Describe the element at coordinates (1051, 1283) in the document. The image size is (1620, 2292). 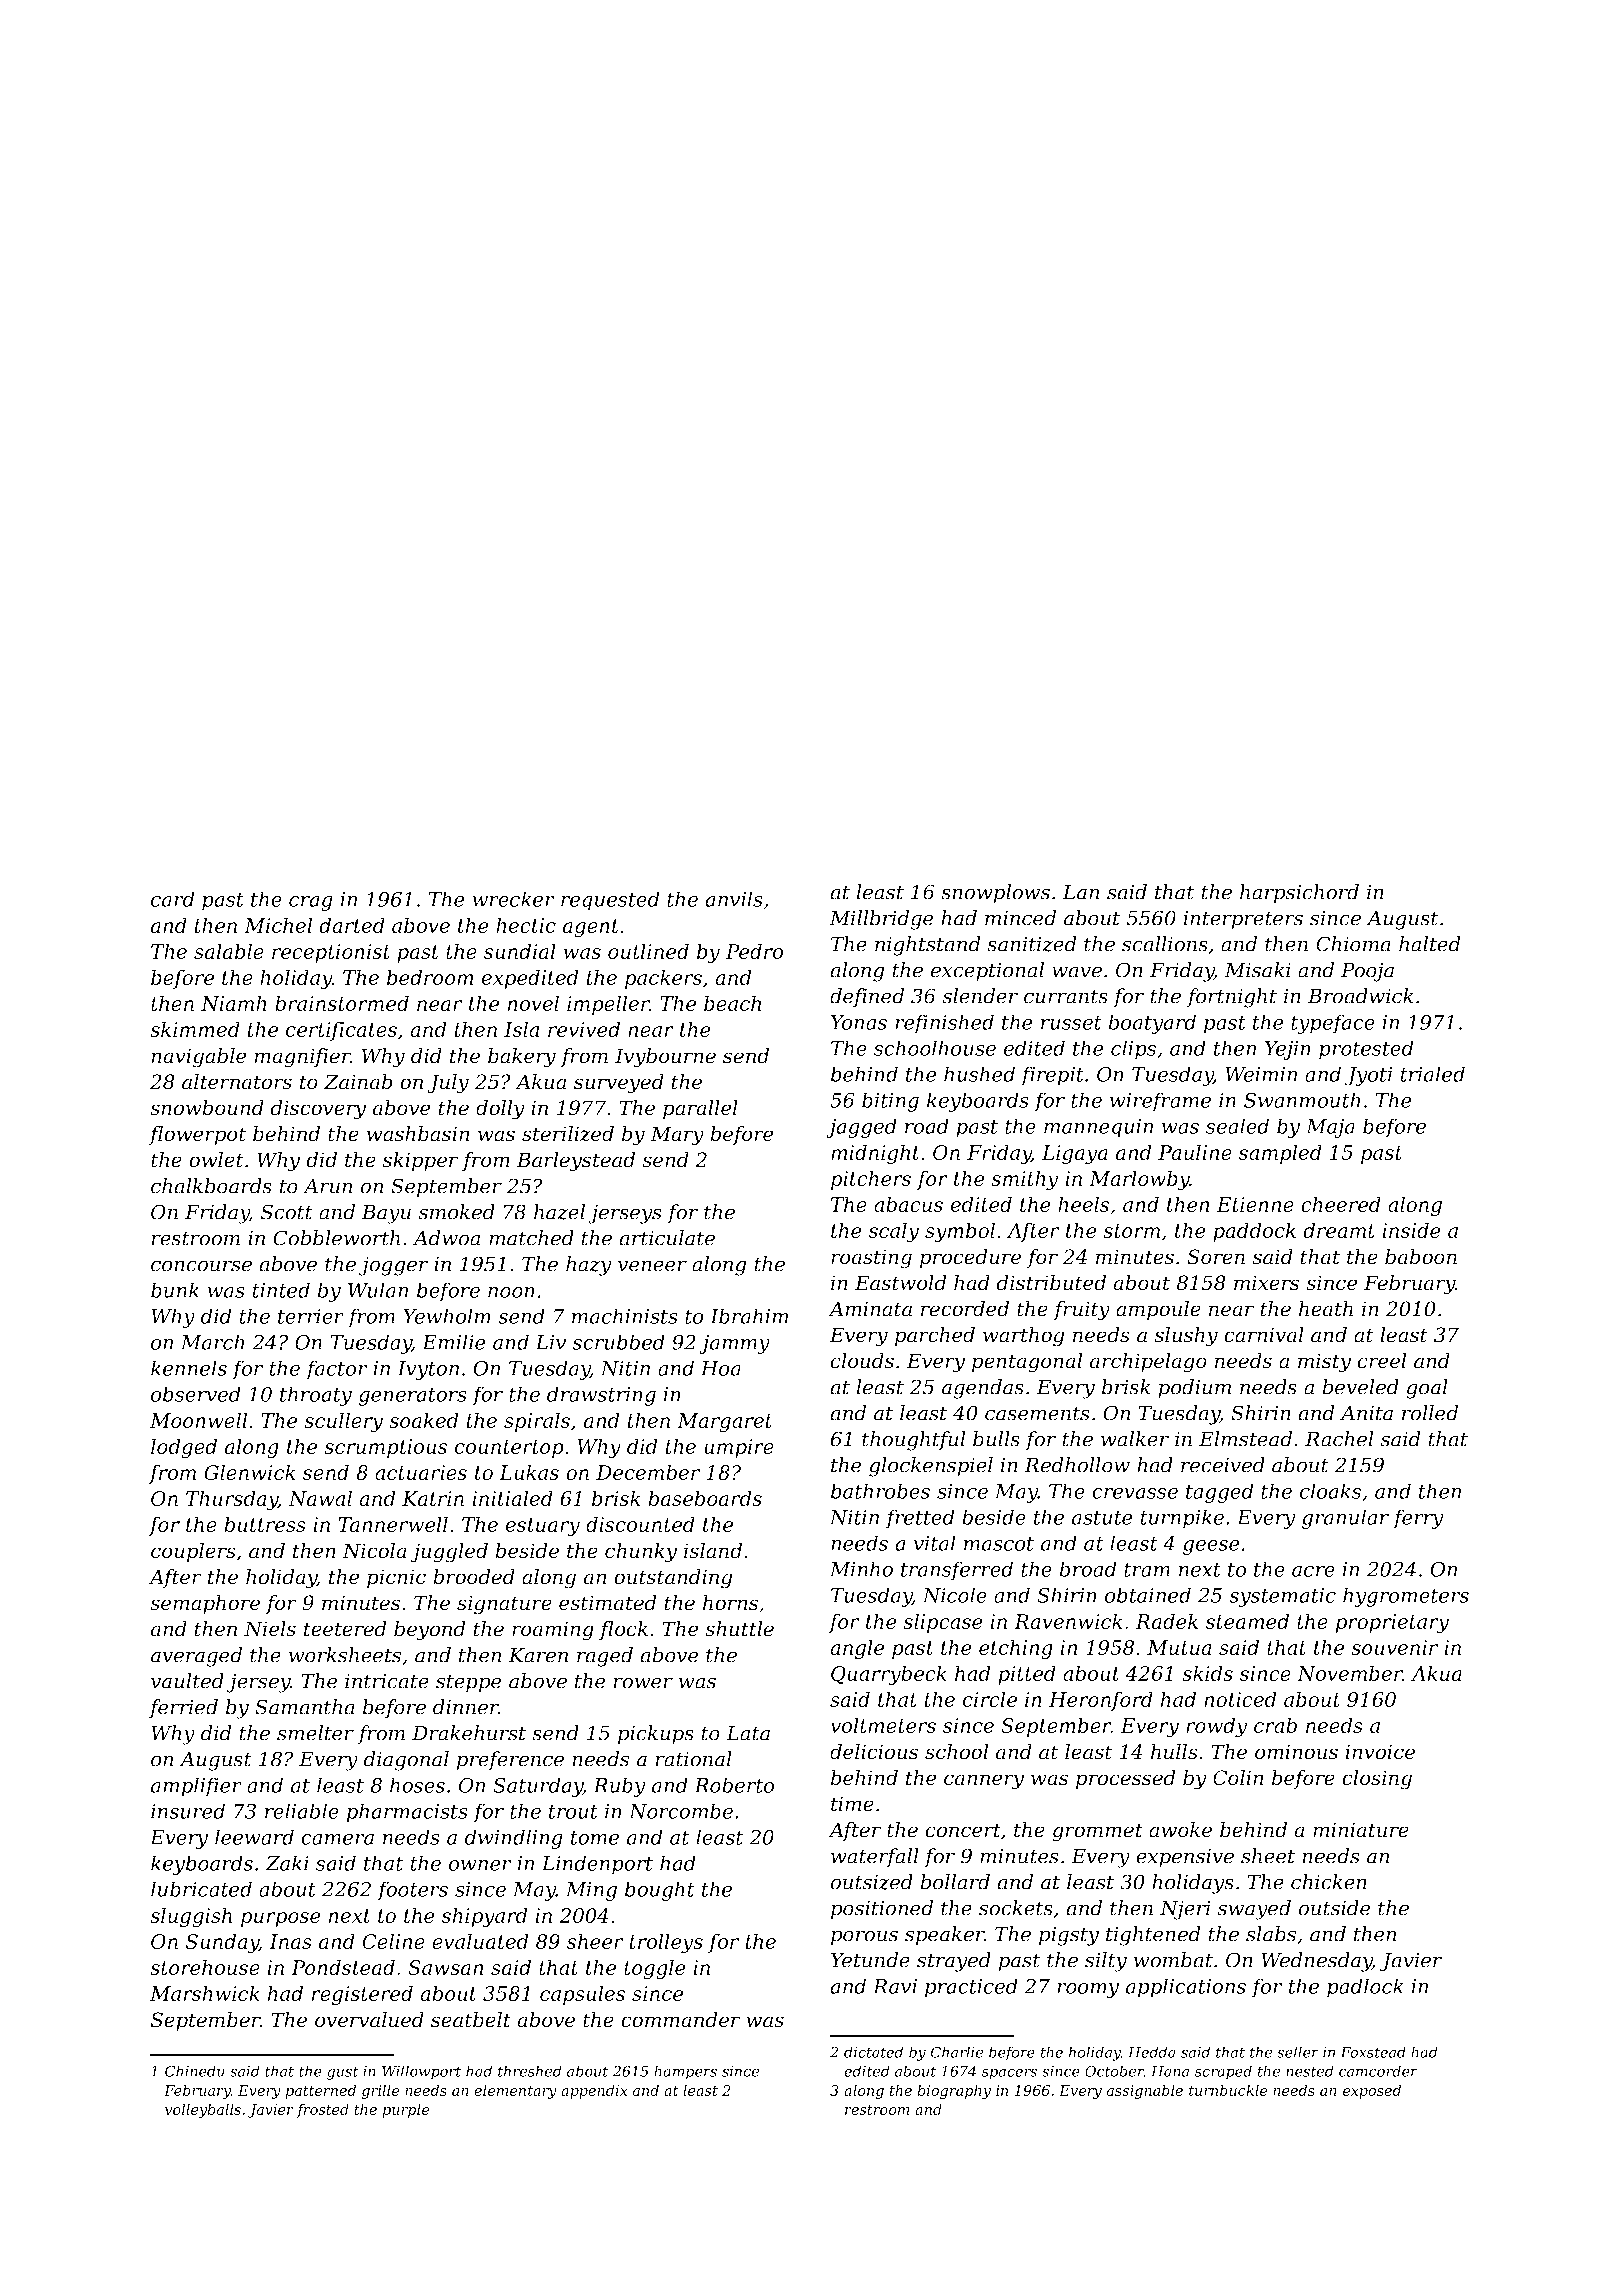
I see `distributed` at that location.
